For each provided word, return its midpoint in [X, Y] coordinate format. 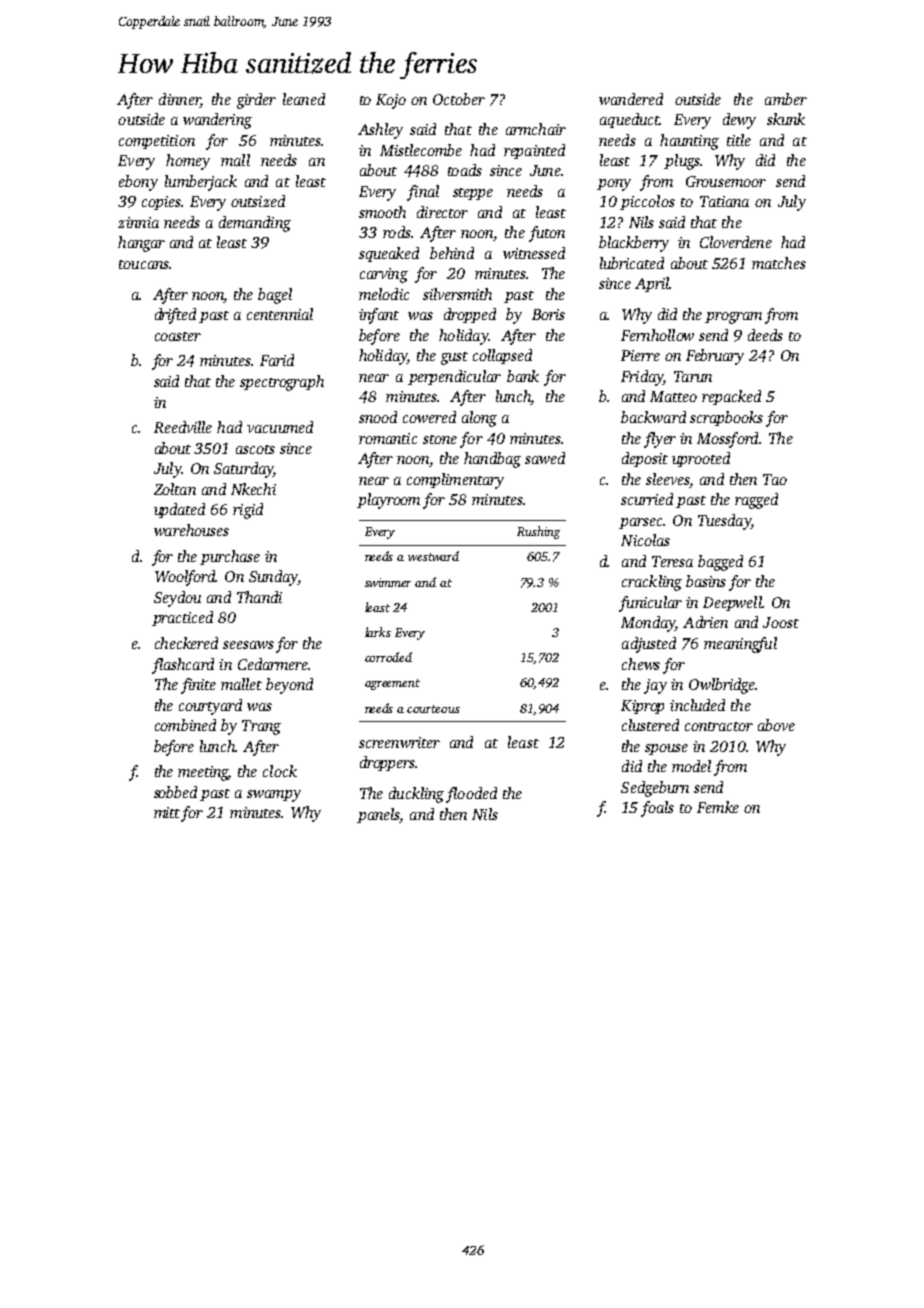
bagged [720, 563]
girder [256, 101]
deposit [645, 459]
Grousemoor [726, 181]
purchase [230, 557]
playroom [388, 501]
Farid [277, 360]
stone [440, 439]
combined [185, 725]
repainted [534, 151]
